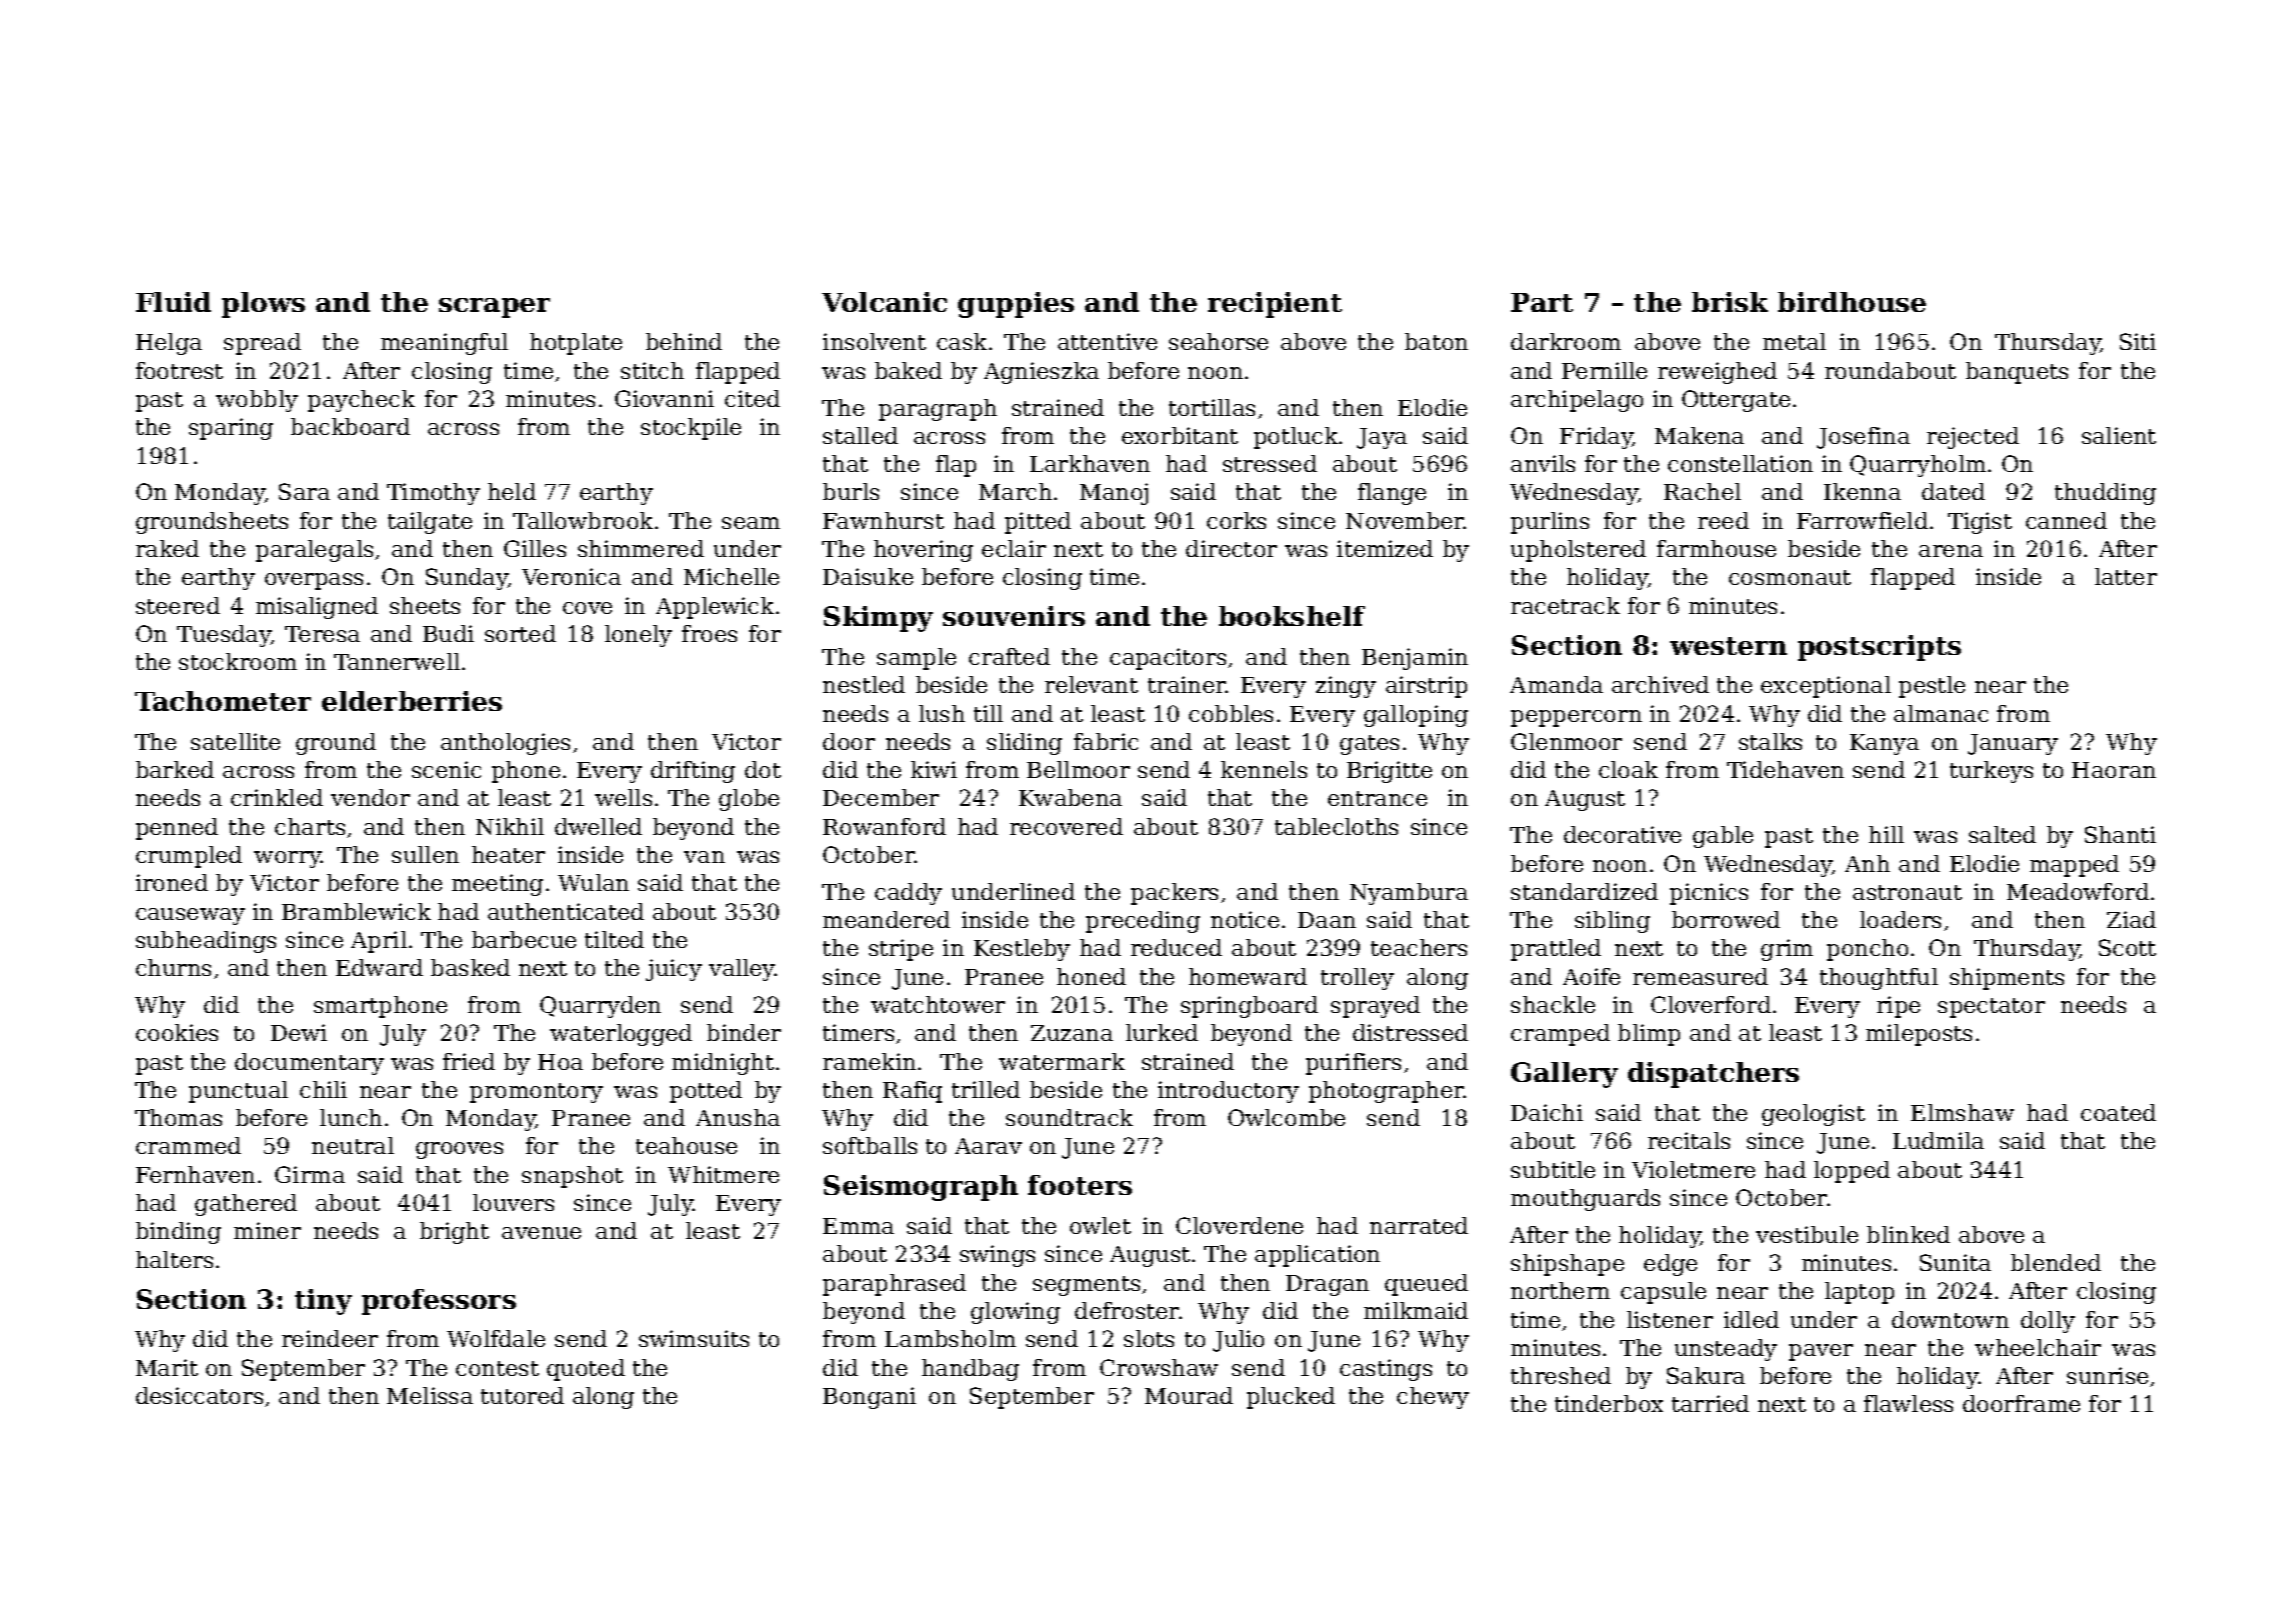 This screenshot has width=2292, height=1620. I want to click on Sara, so click(304, 491).
